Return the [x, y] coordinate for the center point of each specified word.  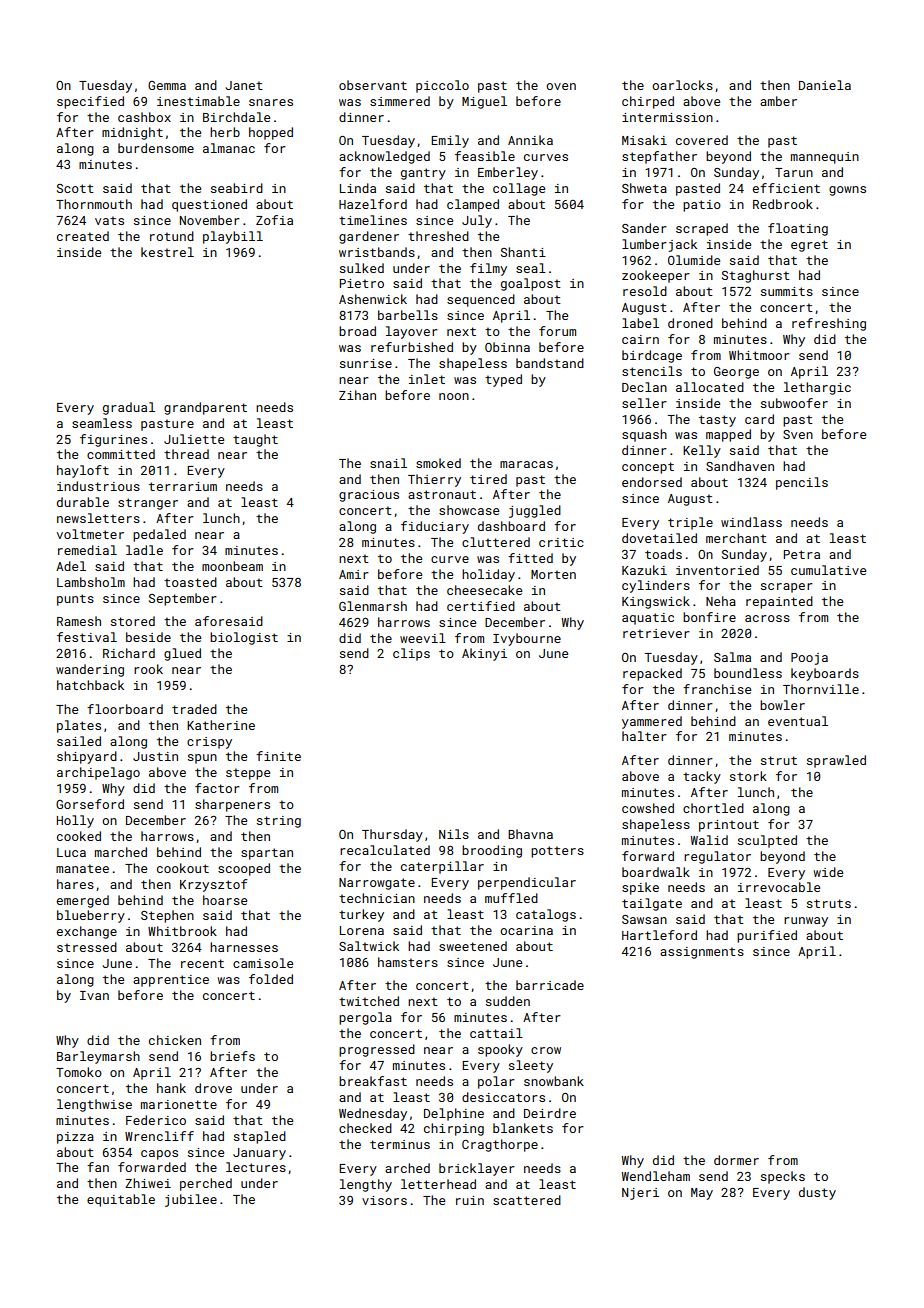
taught [255, 440]
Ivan [94, 995]
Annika [530, 140]
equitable [121, 1200]
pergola [365, 1018]
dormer [736, 1160]
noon [454, 396]
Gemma [167, 85]
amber [778, 101]
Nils [454, 834]
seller [644, 403]
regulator [717, 857]
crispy [209, 743]
